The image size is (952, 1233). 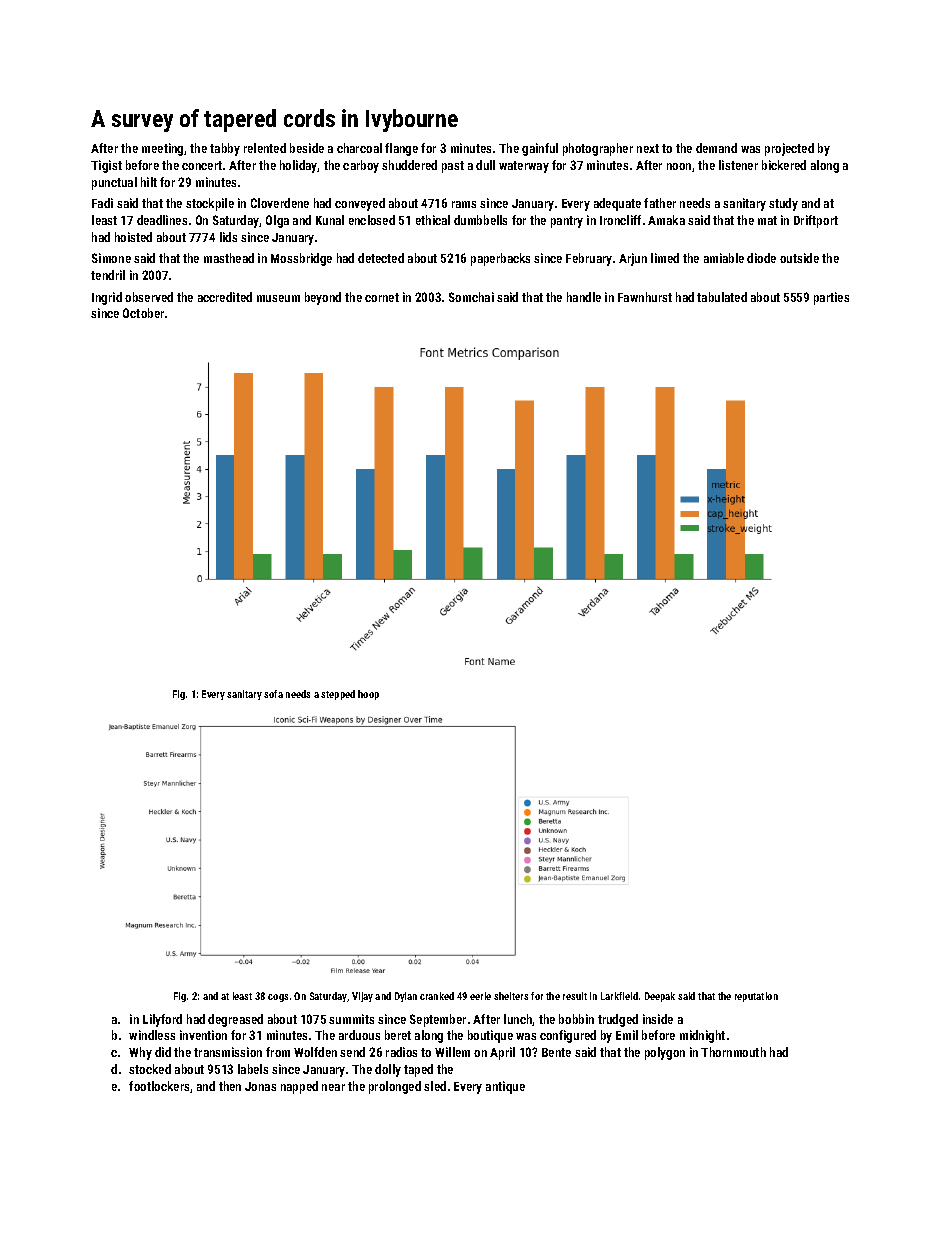 What do you see at coordinates (784, 165) in the image?
I see `bickered` at bounding box center [784, 165].
